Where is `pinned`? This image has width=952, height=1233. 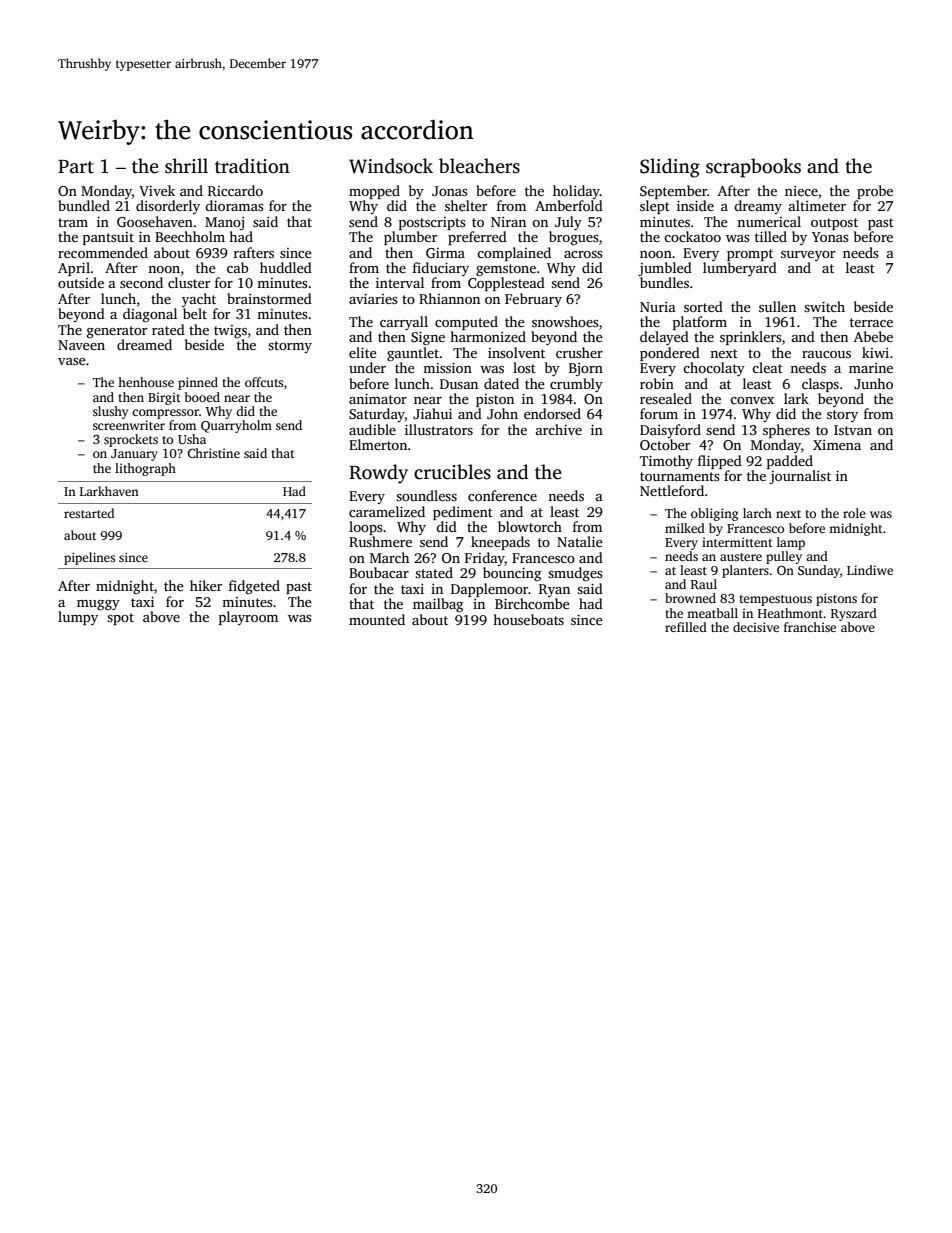 pinned is located at coordinates (198, 383).
